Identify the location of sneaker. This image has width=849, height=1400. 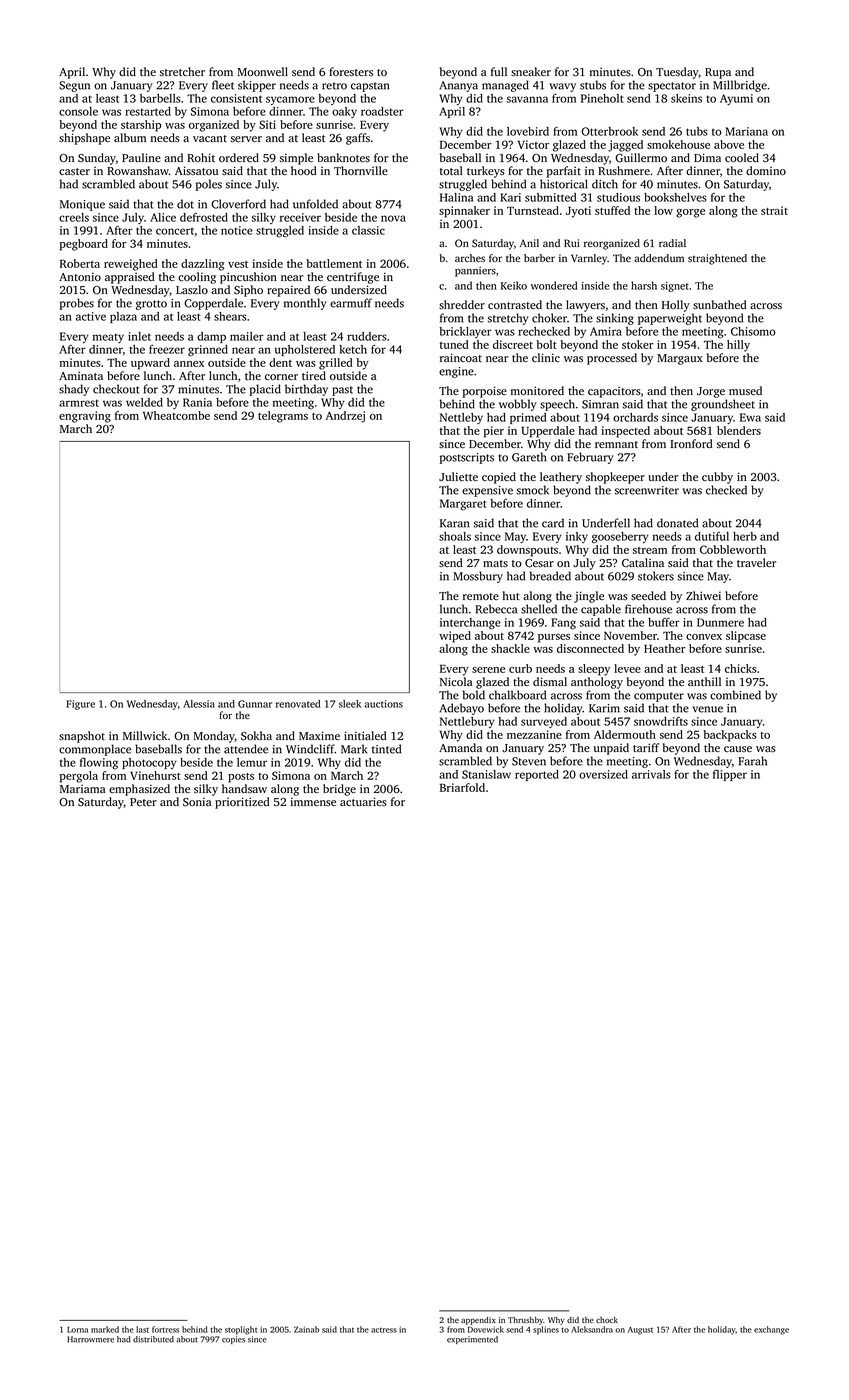
(531, 71).
